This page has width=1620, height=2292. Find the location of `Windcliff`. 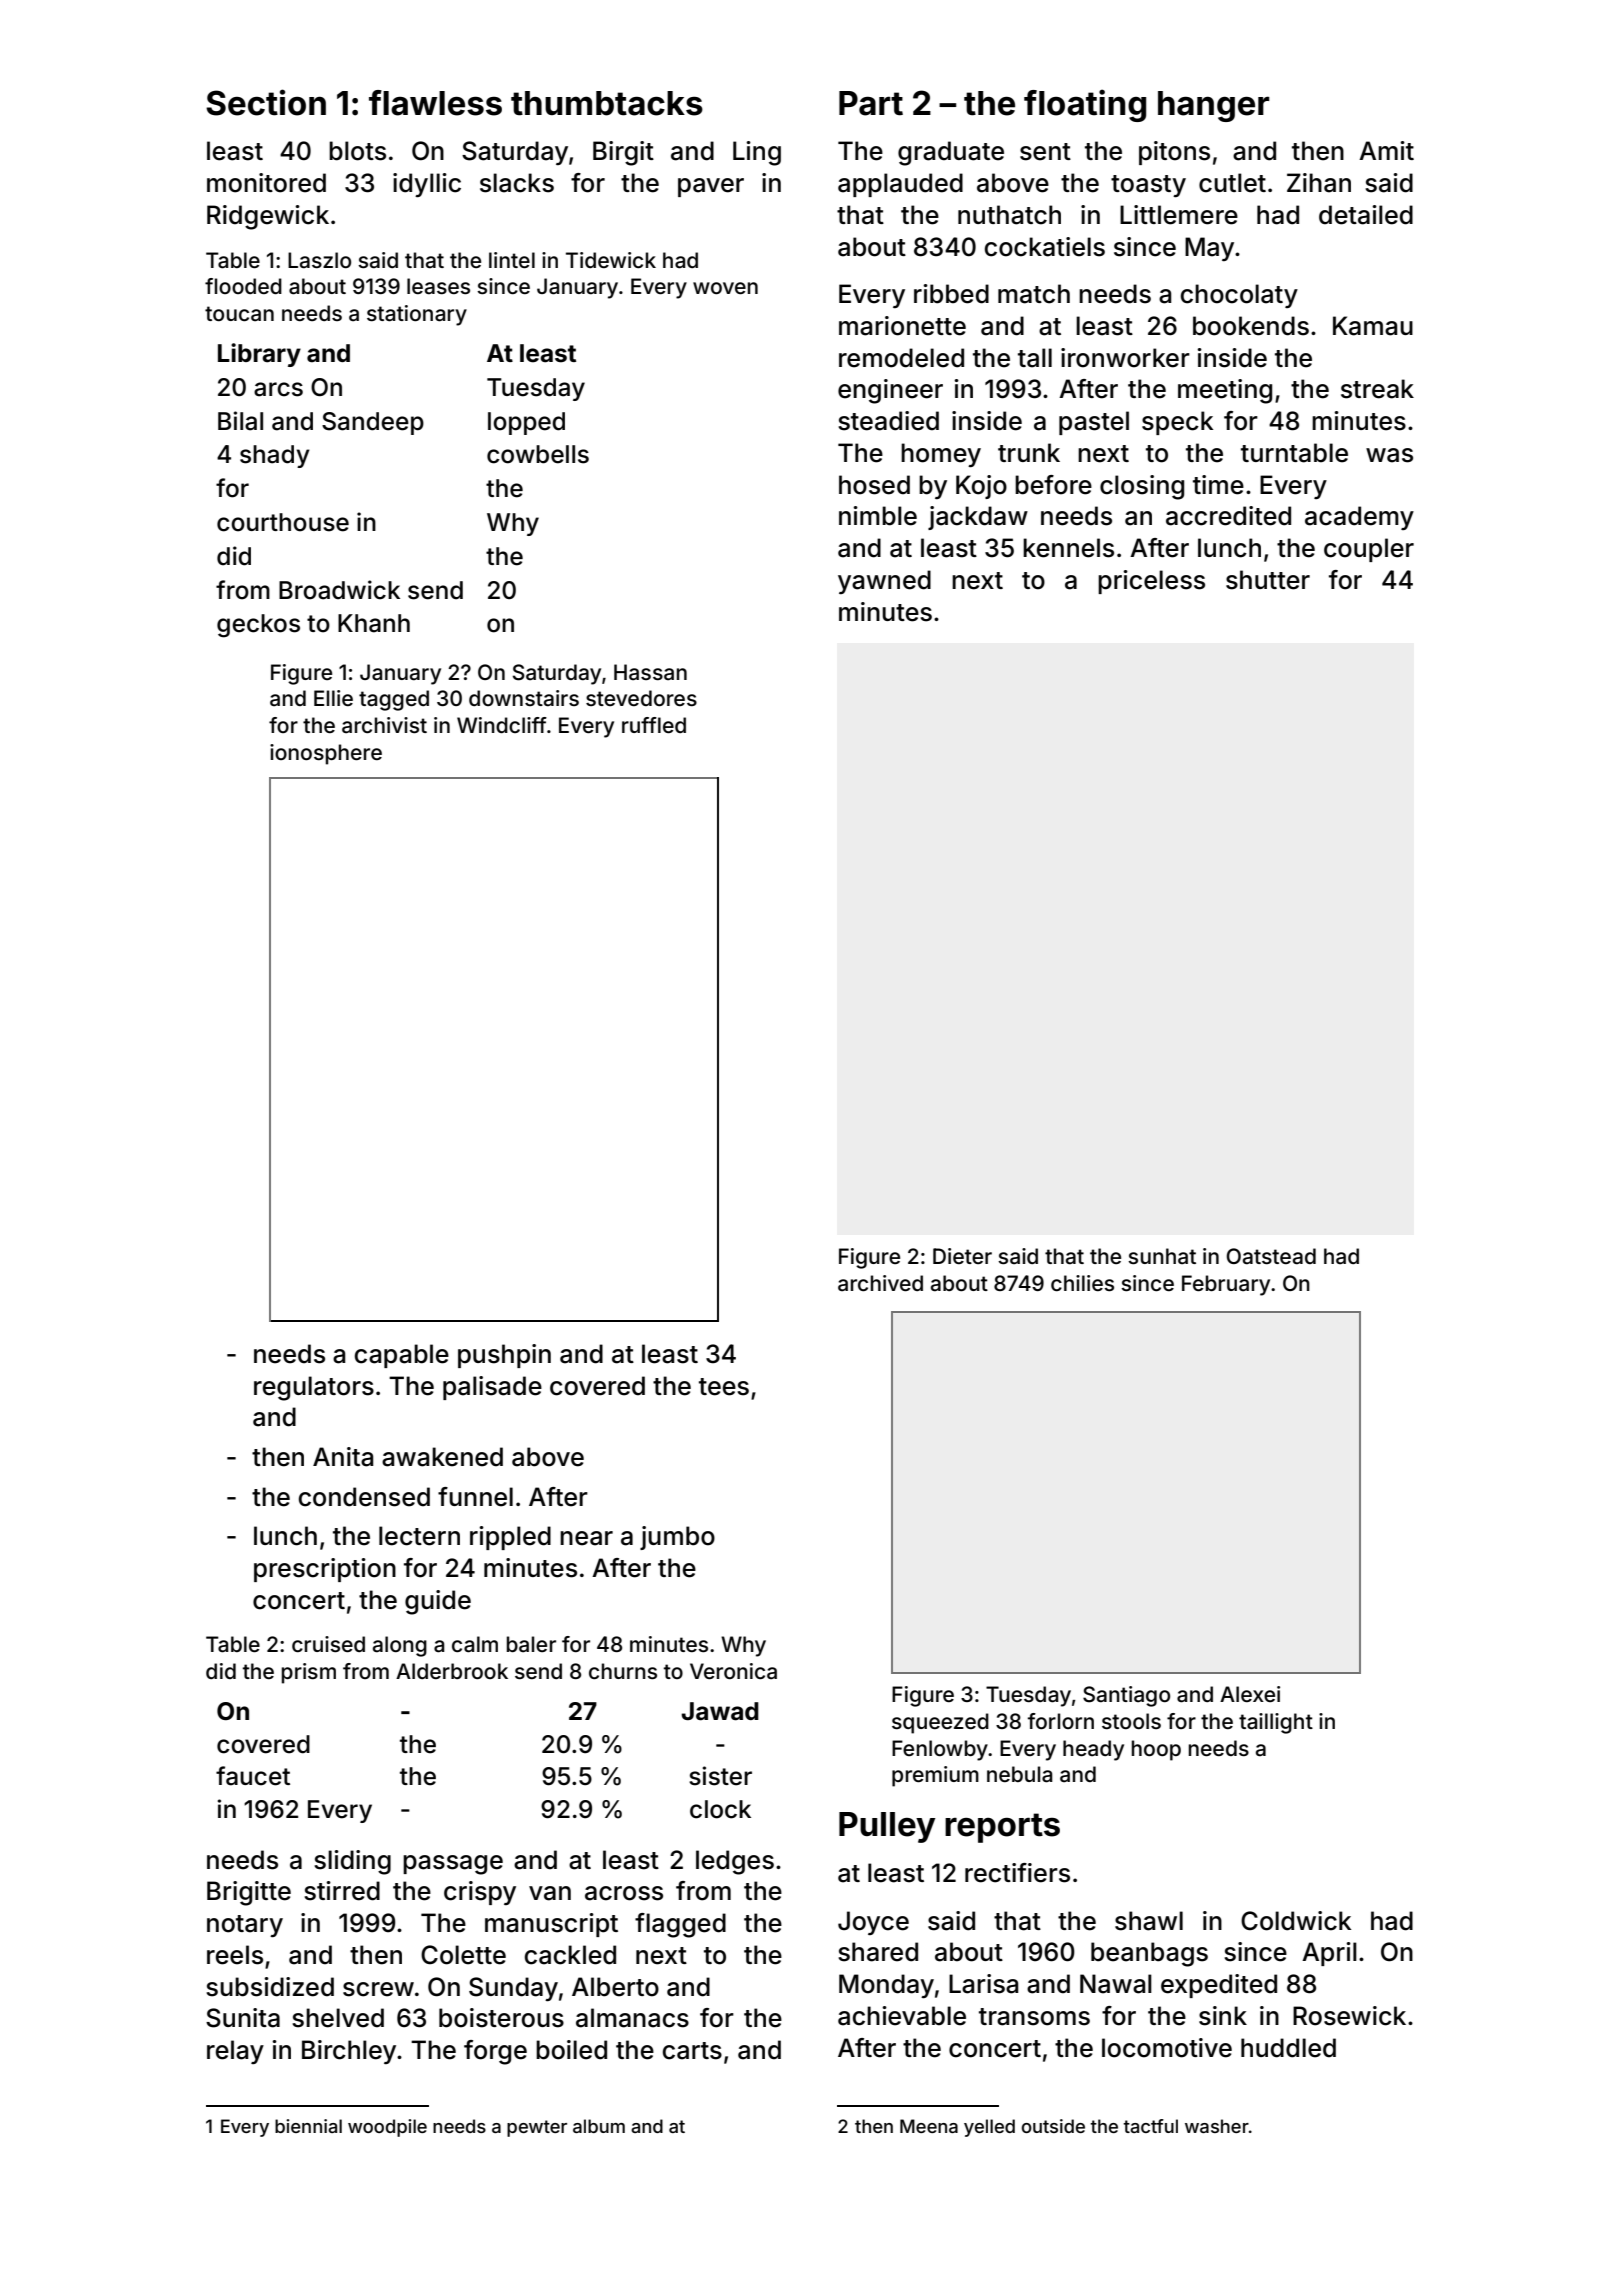

Windcliff is located at coordinates (502, 725).
